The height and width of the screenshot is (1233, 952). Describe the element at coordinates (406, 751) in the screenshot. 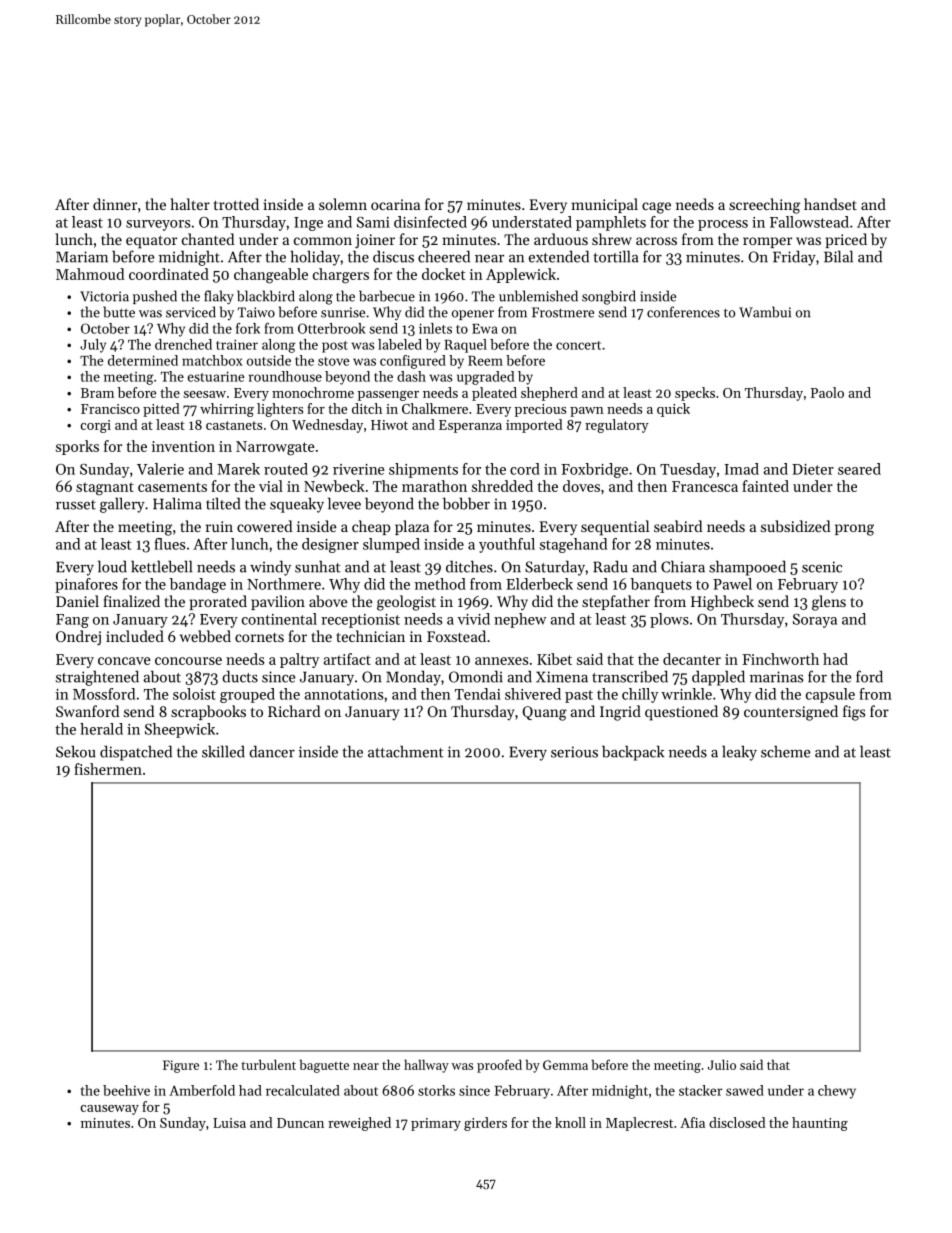

I see `attachment` at that location.
